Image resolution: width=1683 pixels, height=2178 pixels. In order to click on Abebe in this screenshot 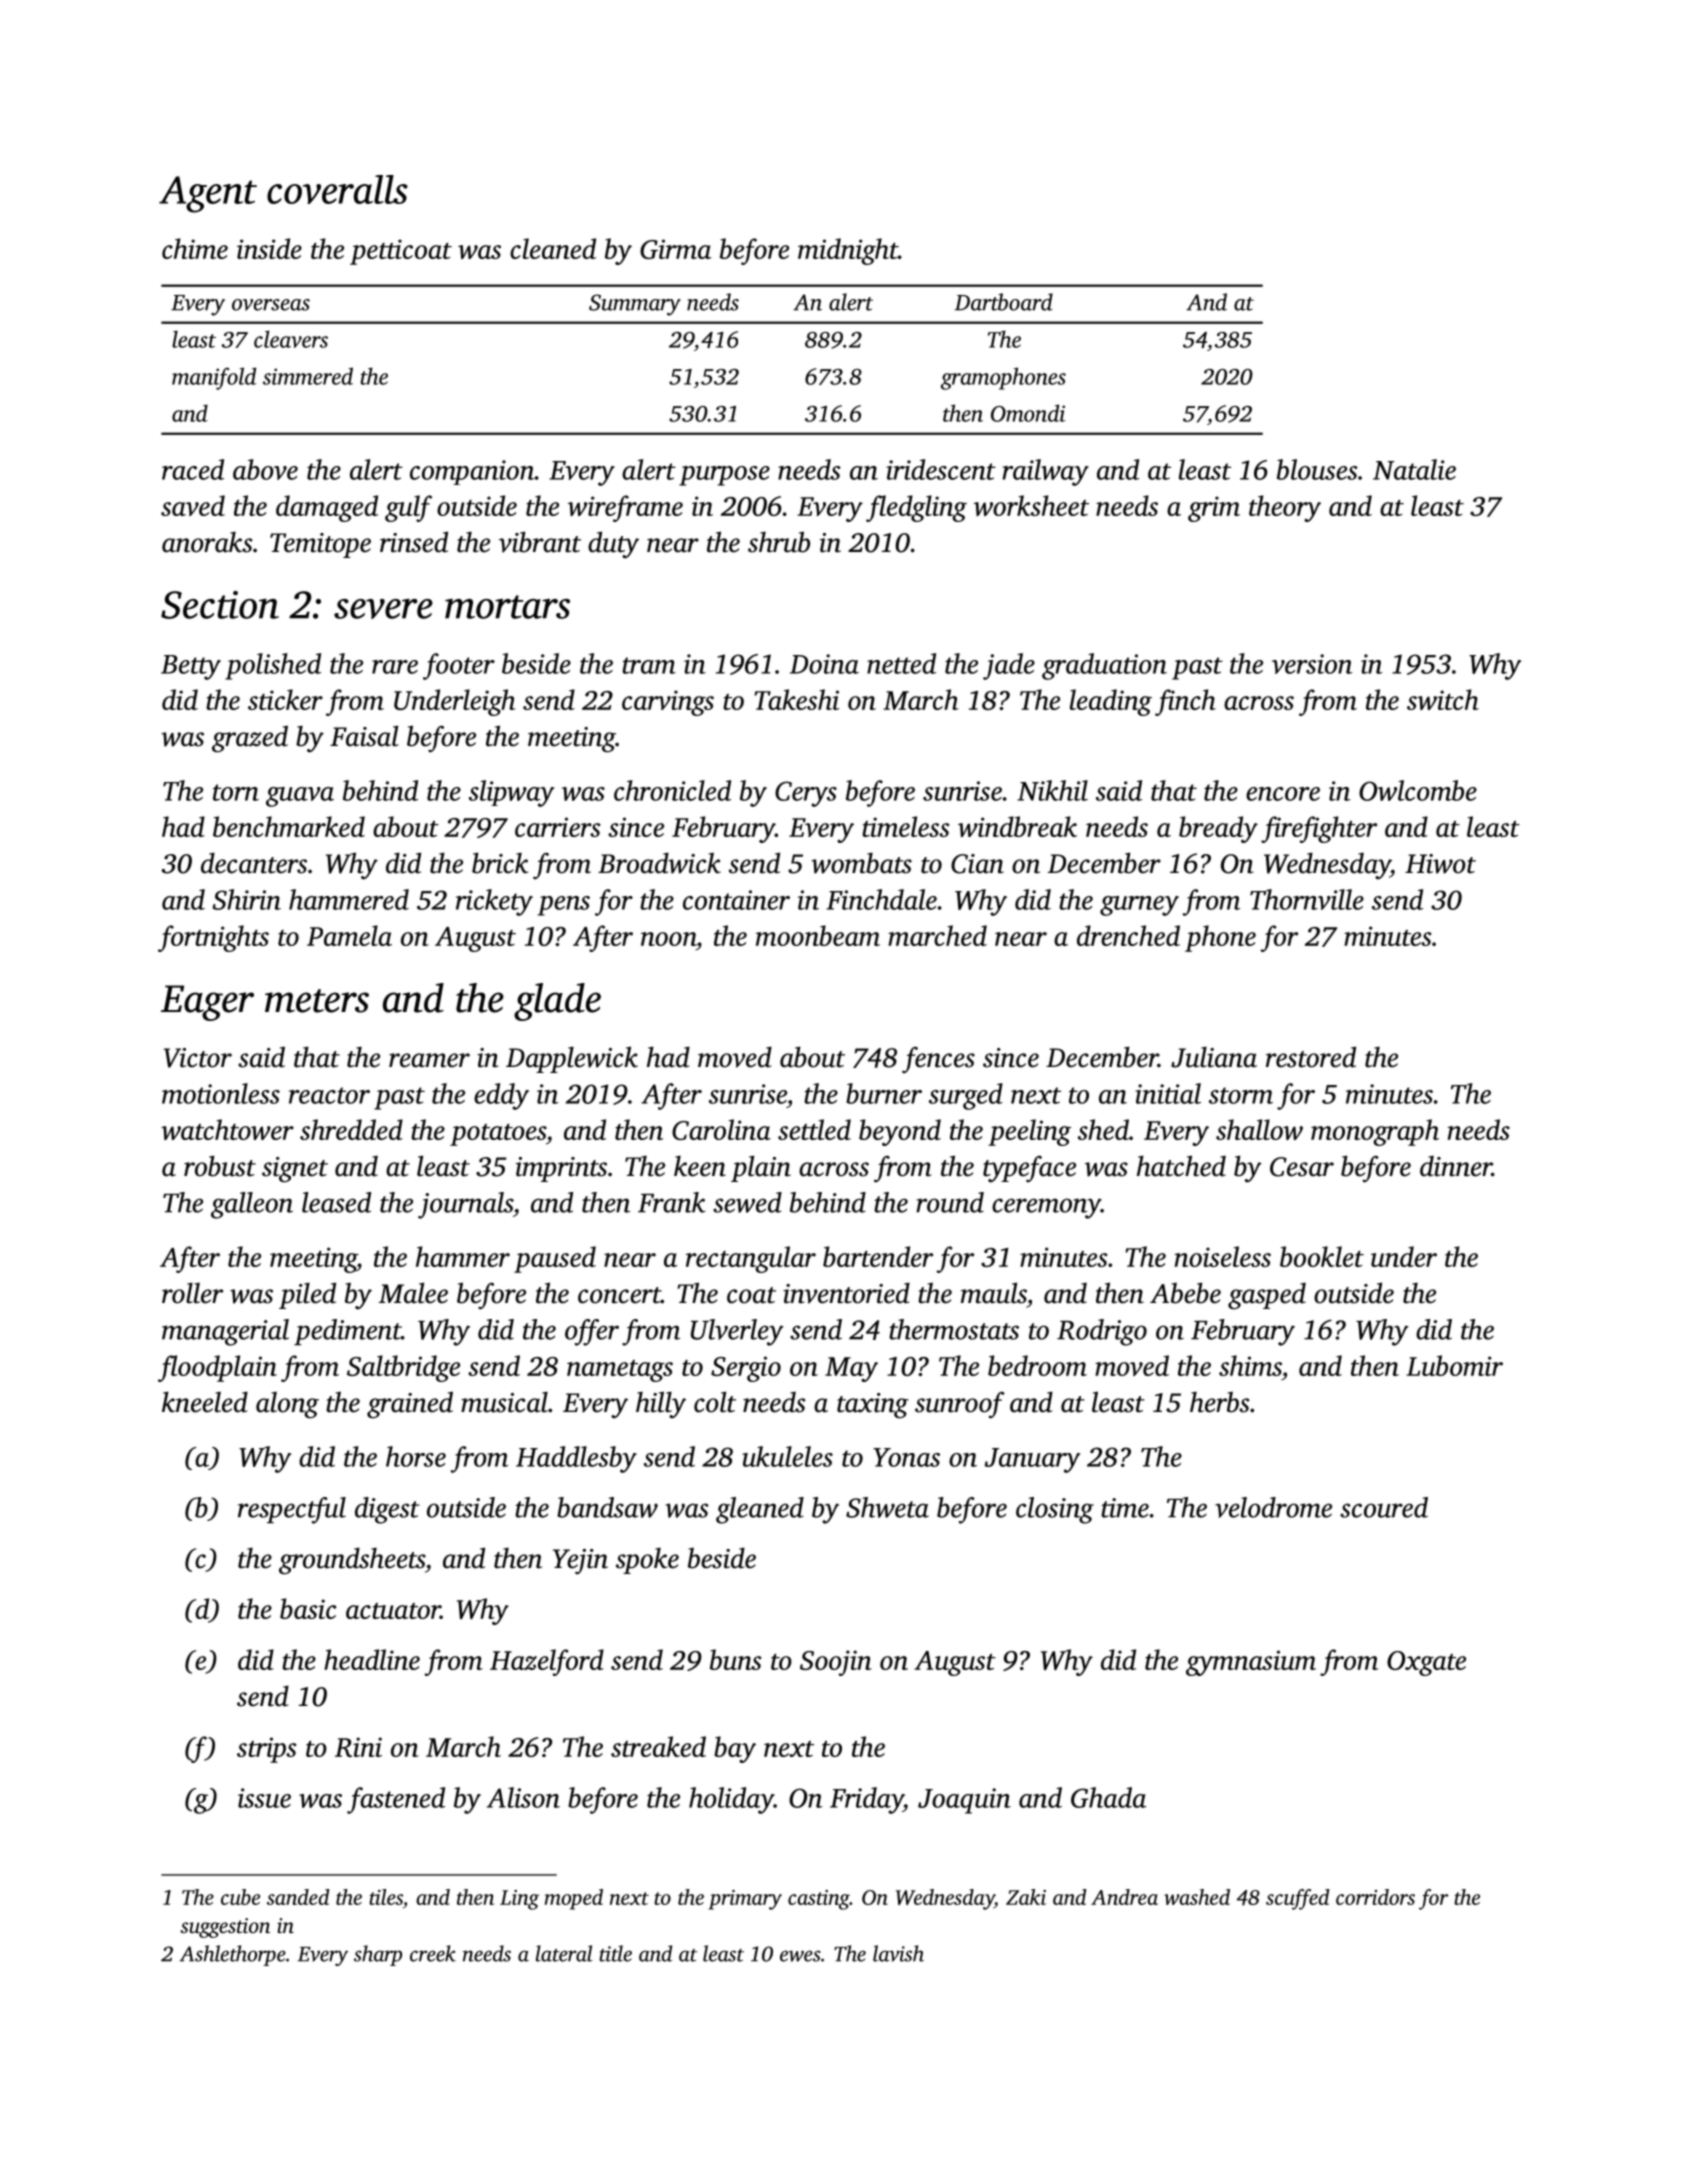, I will do `click(1185, 1293)`.
